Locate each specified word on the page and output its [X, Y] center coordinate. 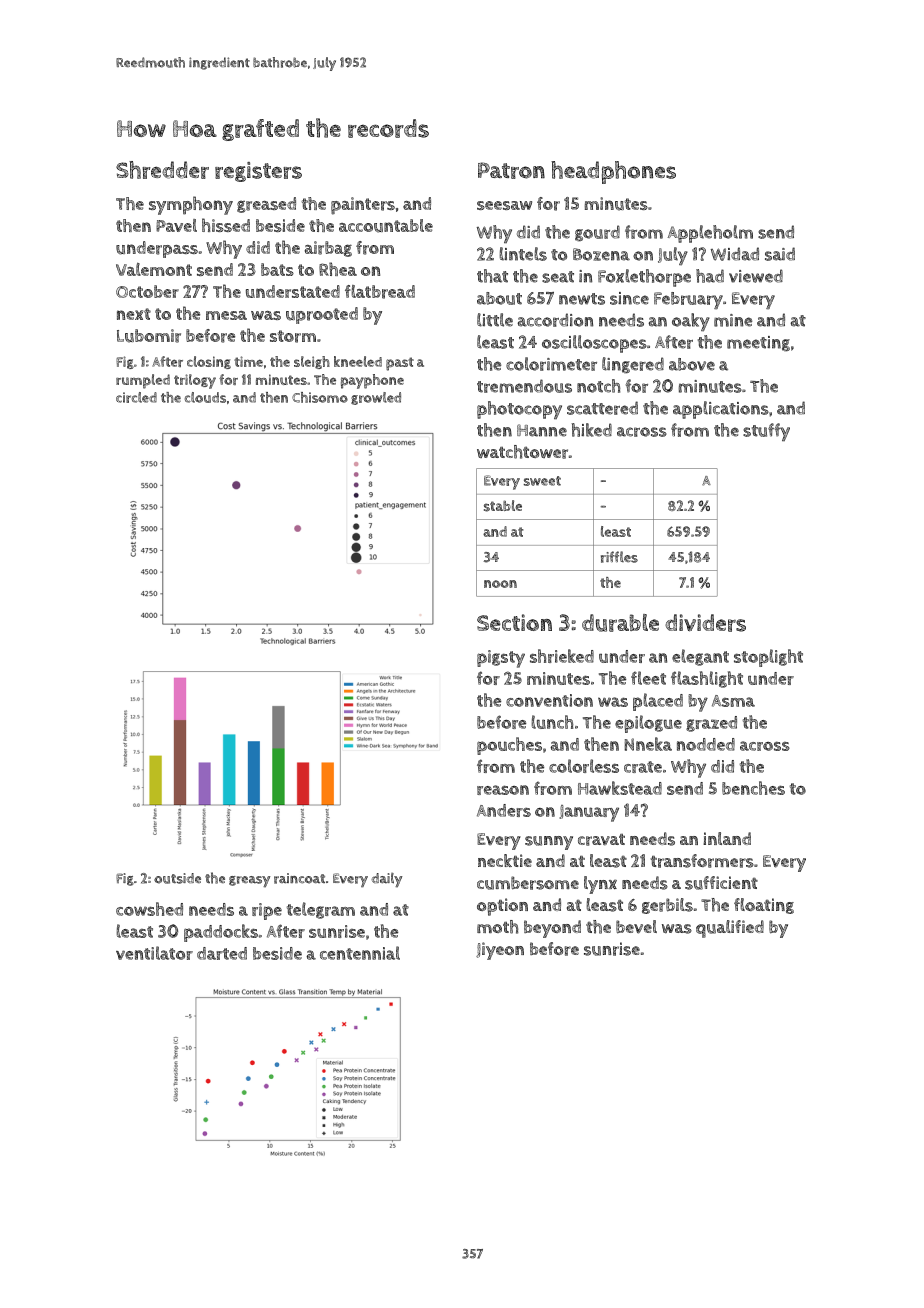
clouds [205, 397]
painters [363, 206]
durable [620, 623]
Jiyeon [500, 951]
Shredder [162, 170]
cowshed [149, 909]
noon [500, 584]
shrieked [562, 656]
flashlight [707, 679]
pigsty [501, 659]
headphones [613, 172]
